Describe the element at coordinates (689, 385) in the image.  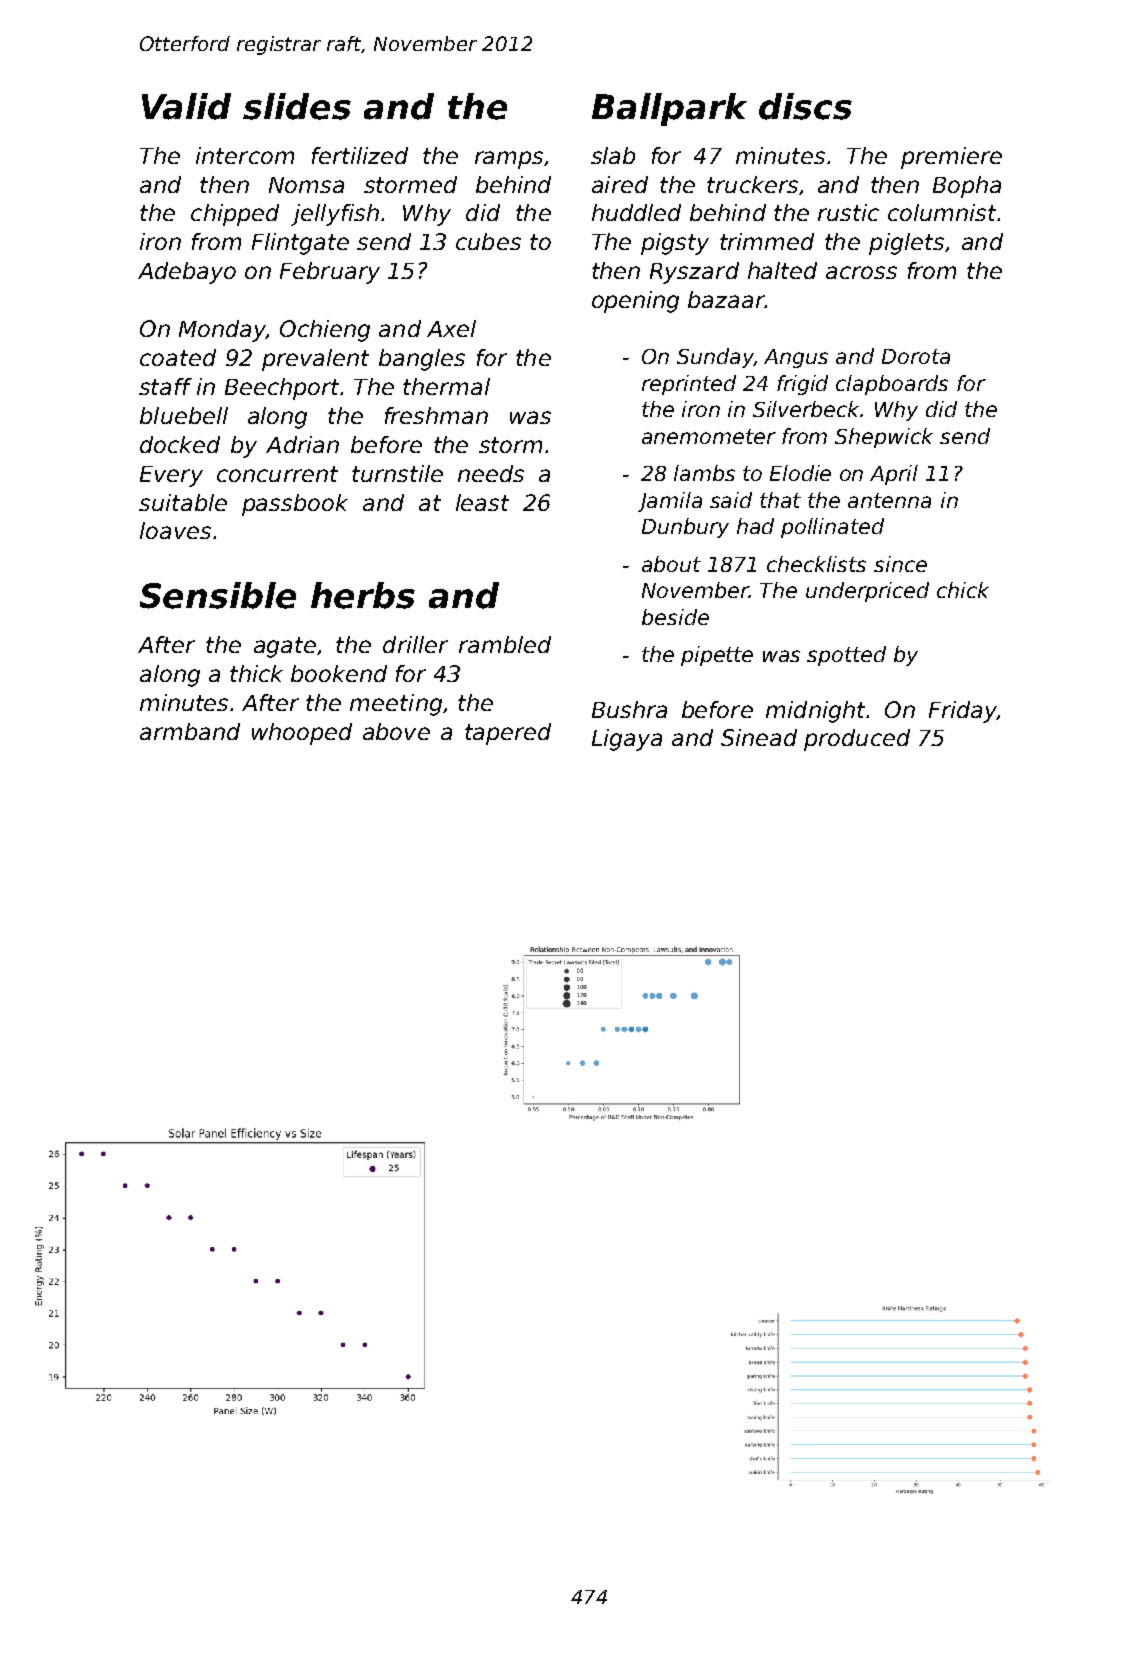
I see `reprinted` at that location.
